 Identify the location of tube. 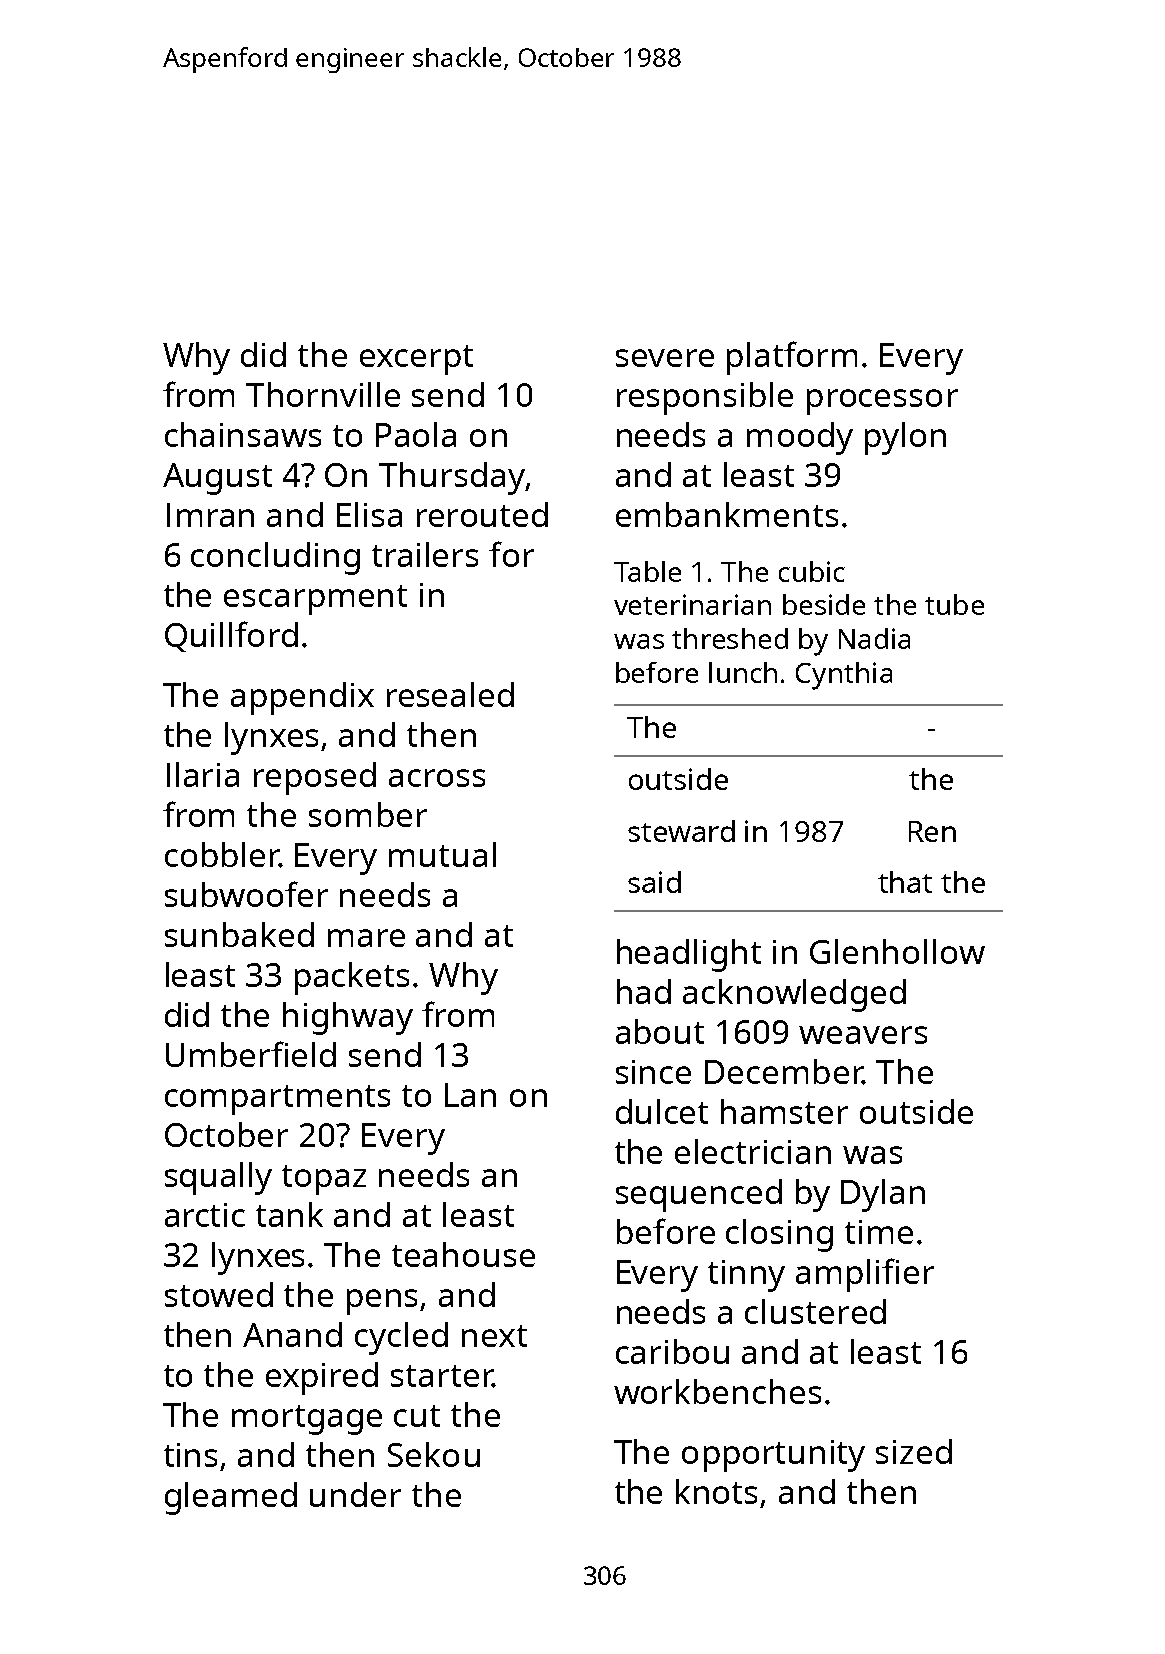
(954, 604).
